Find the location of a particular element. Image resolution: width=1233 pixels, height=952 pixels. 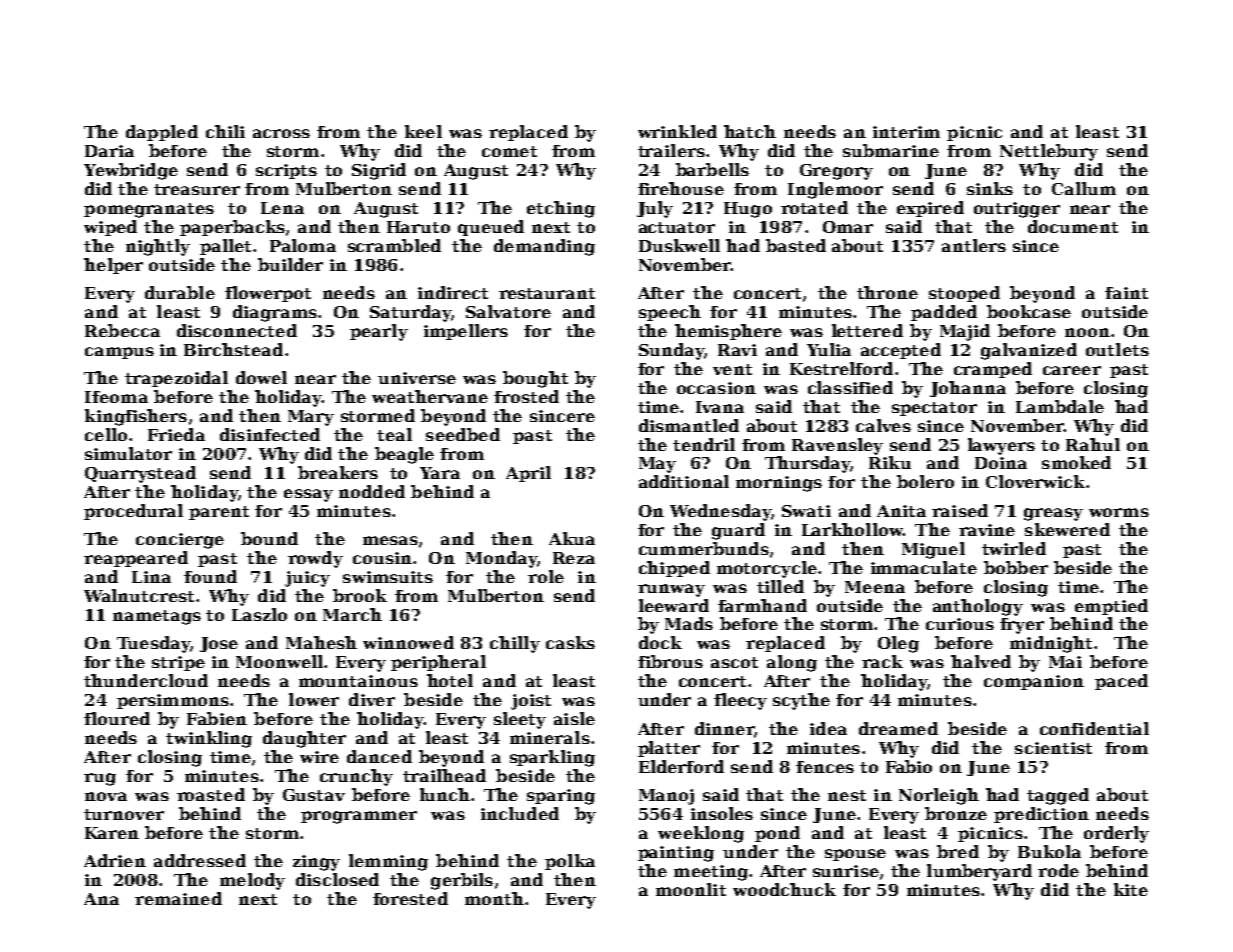

motorcycle is located at coordinates (767, 569).
